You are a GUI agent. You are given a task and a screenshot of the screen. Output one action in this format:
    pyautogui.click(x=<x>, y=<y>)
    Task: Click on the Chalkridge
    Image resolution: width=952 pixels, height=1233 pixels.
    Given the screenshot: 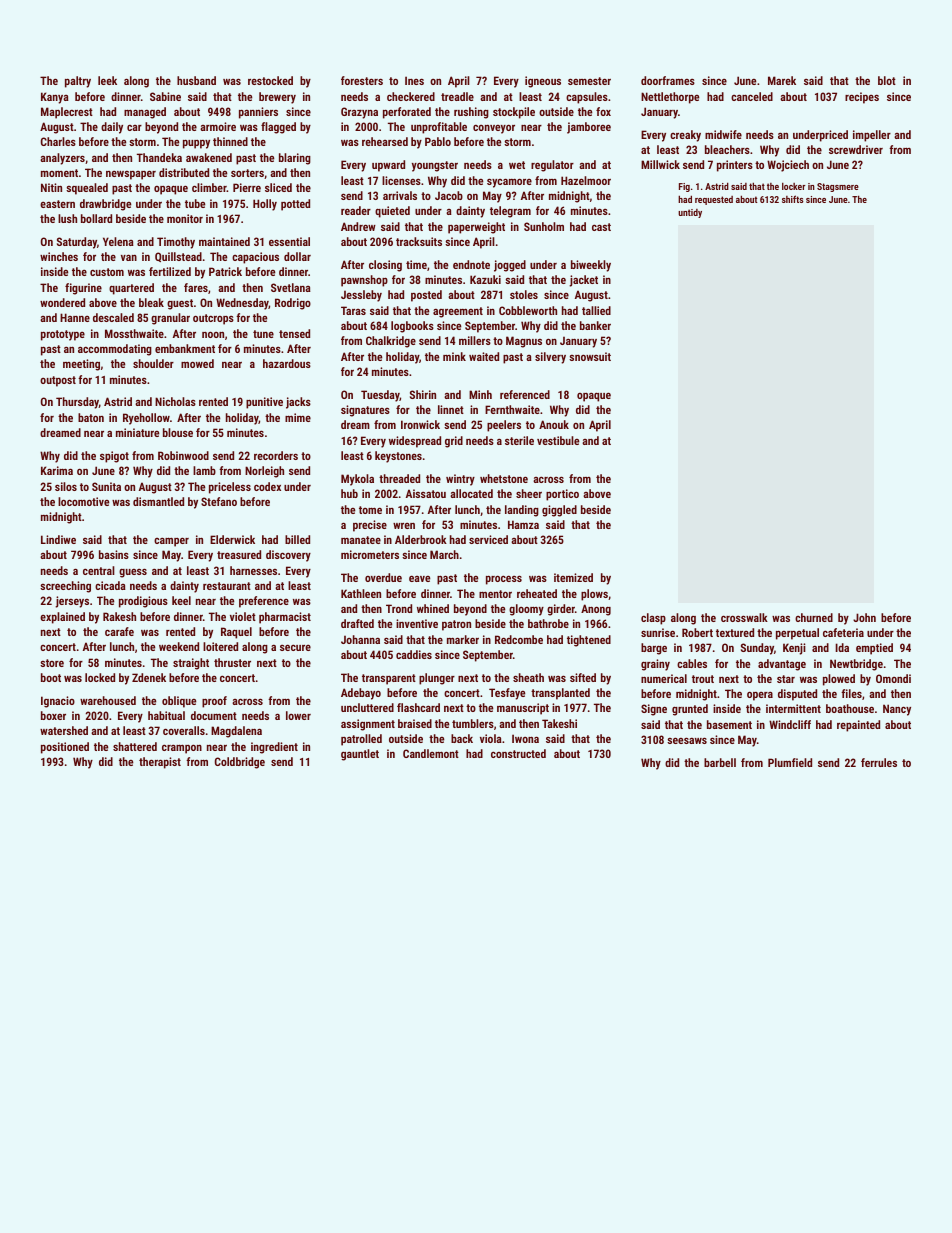 What is the action you would take?
    pyautogui.click(x=391, y=342)
